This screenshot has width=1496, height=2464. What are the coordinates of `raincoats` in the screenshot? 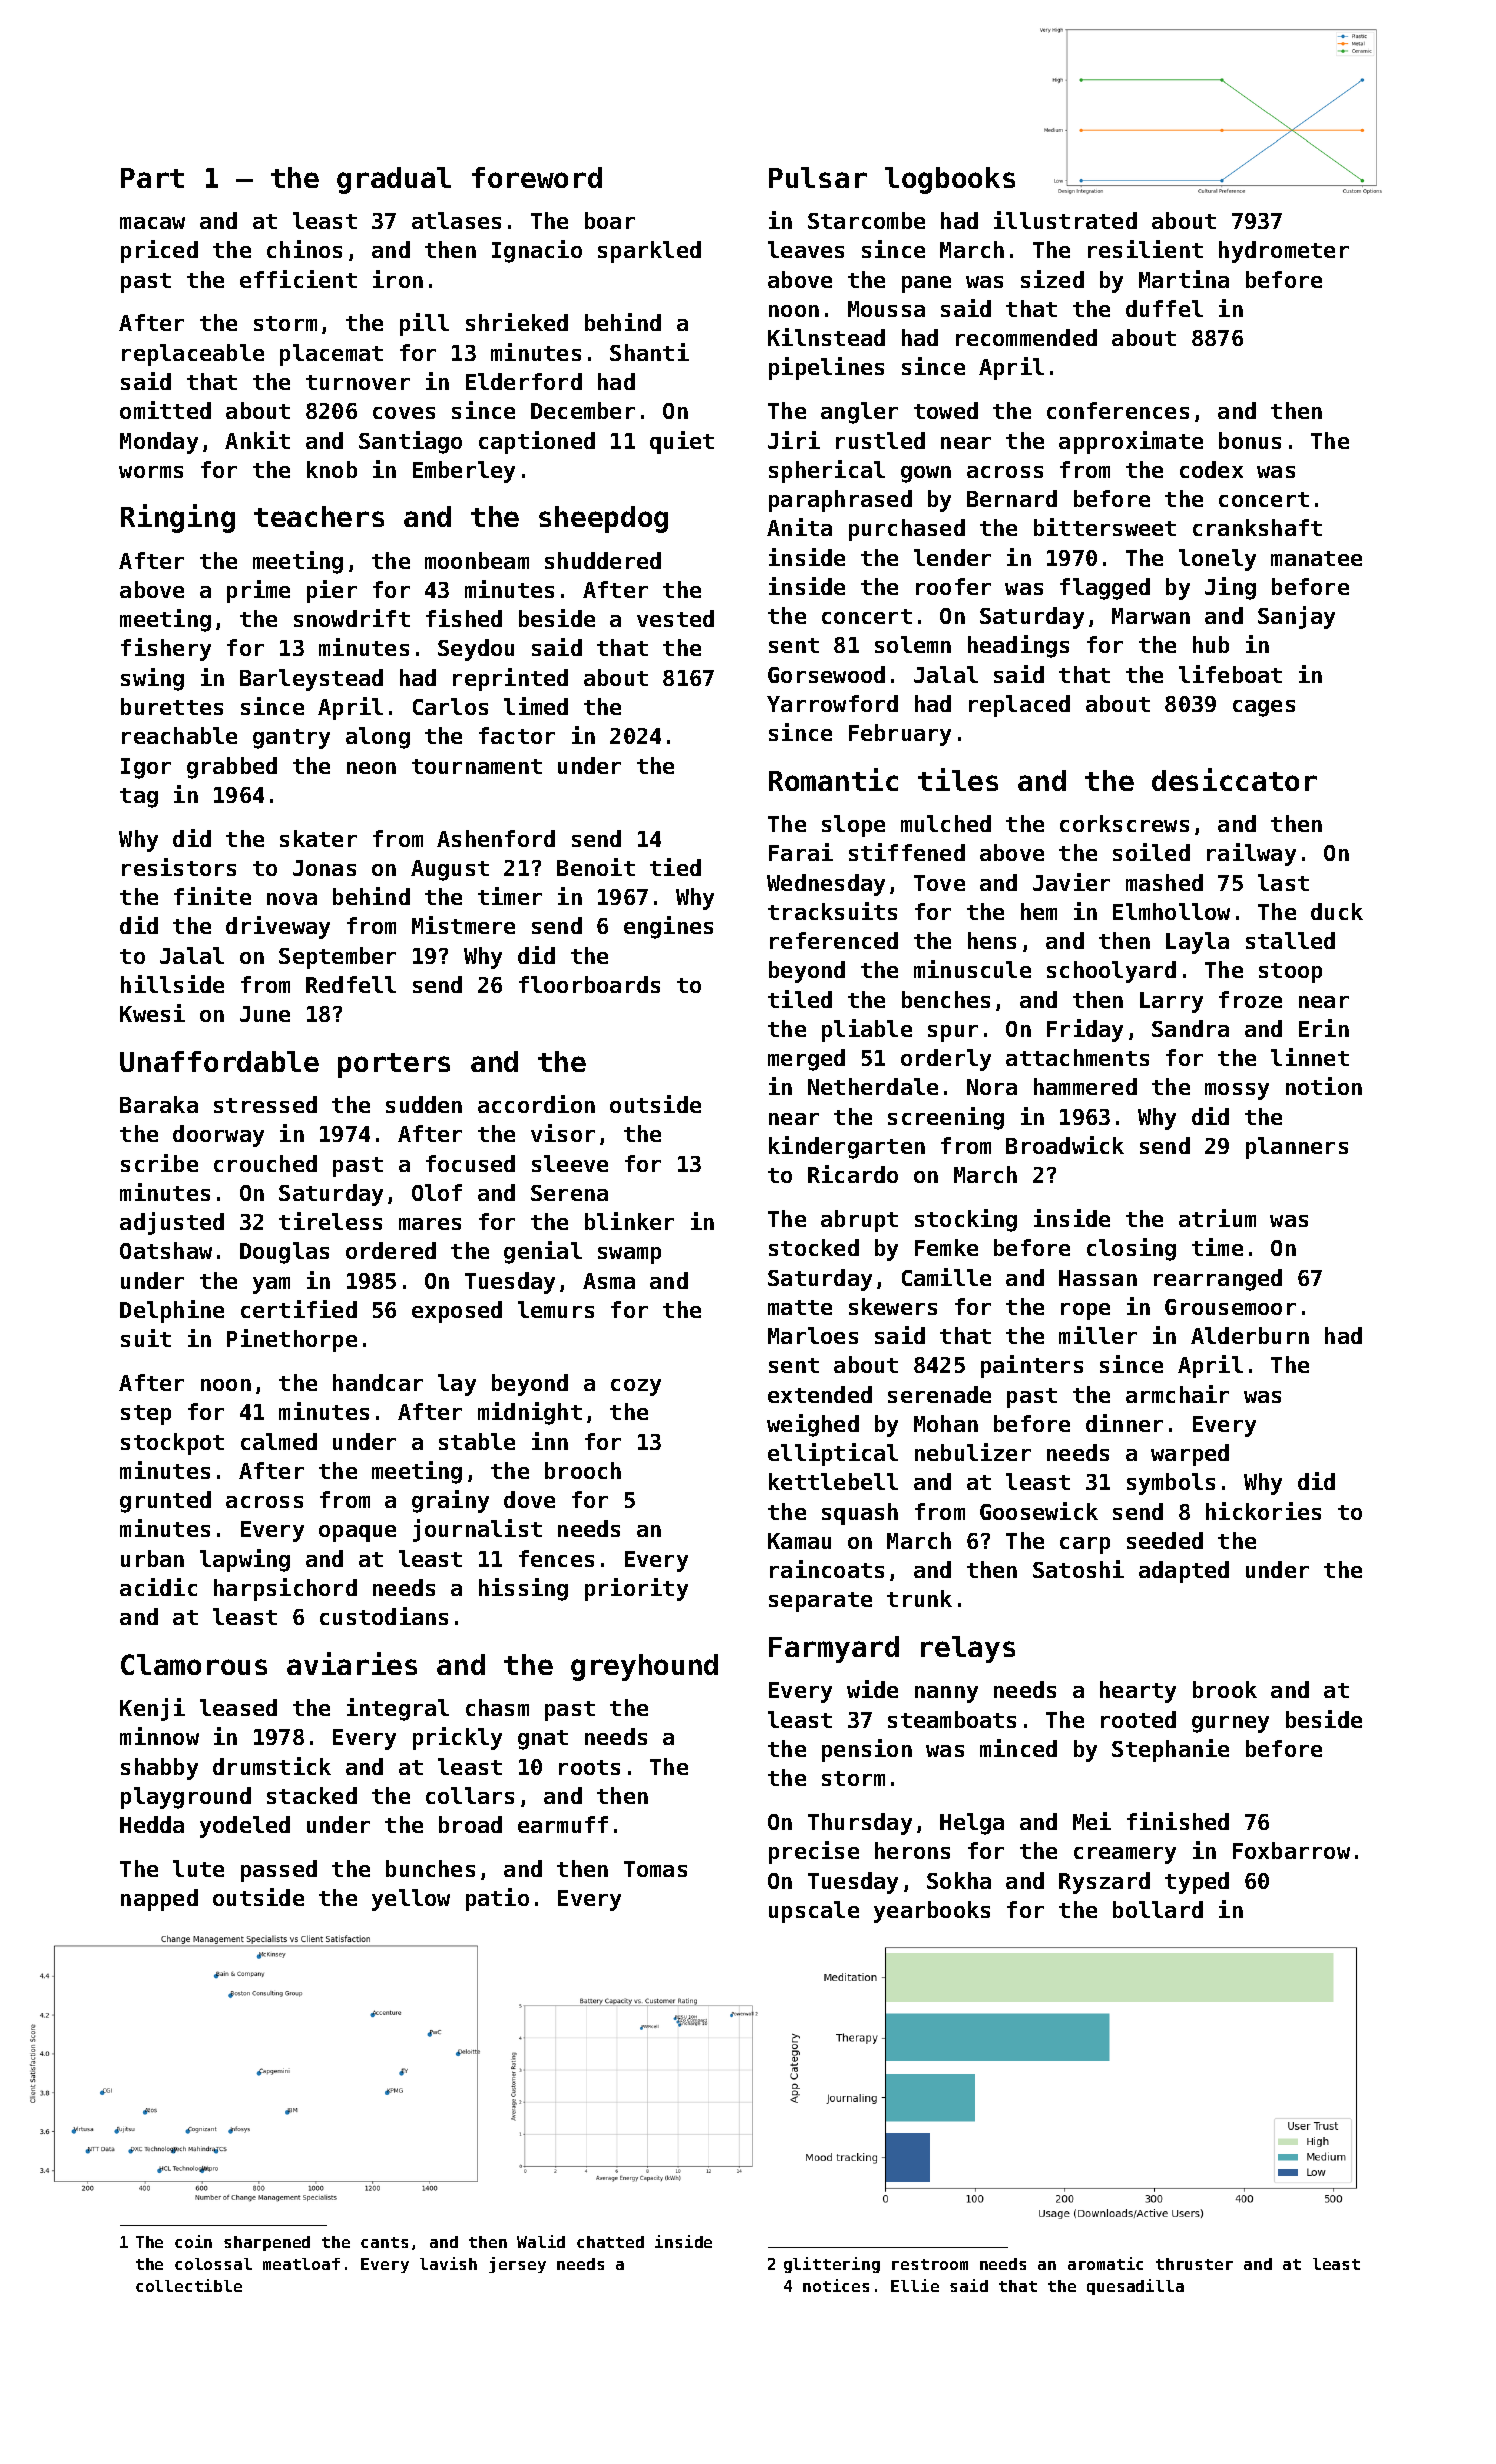 It's located at (827, 1569).
